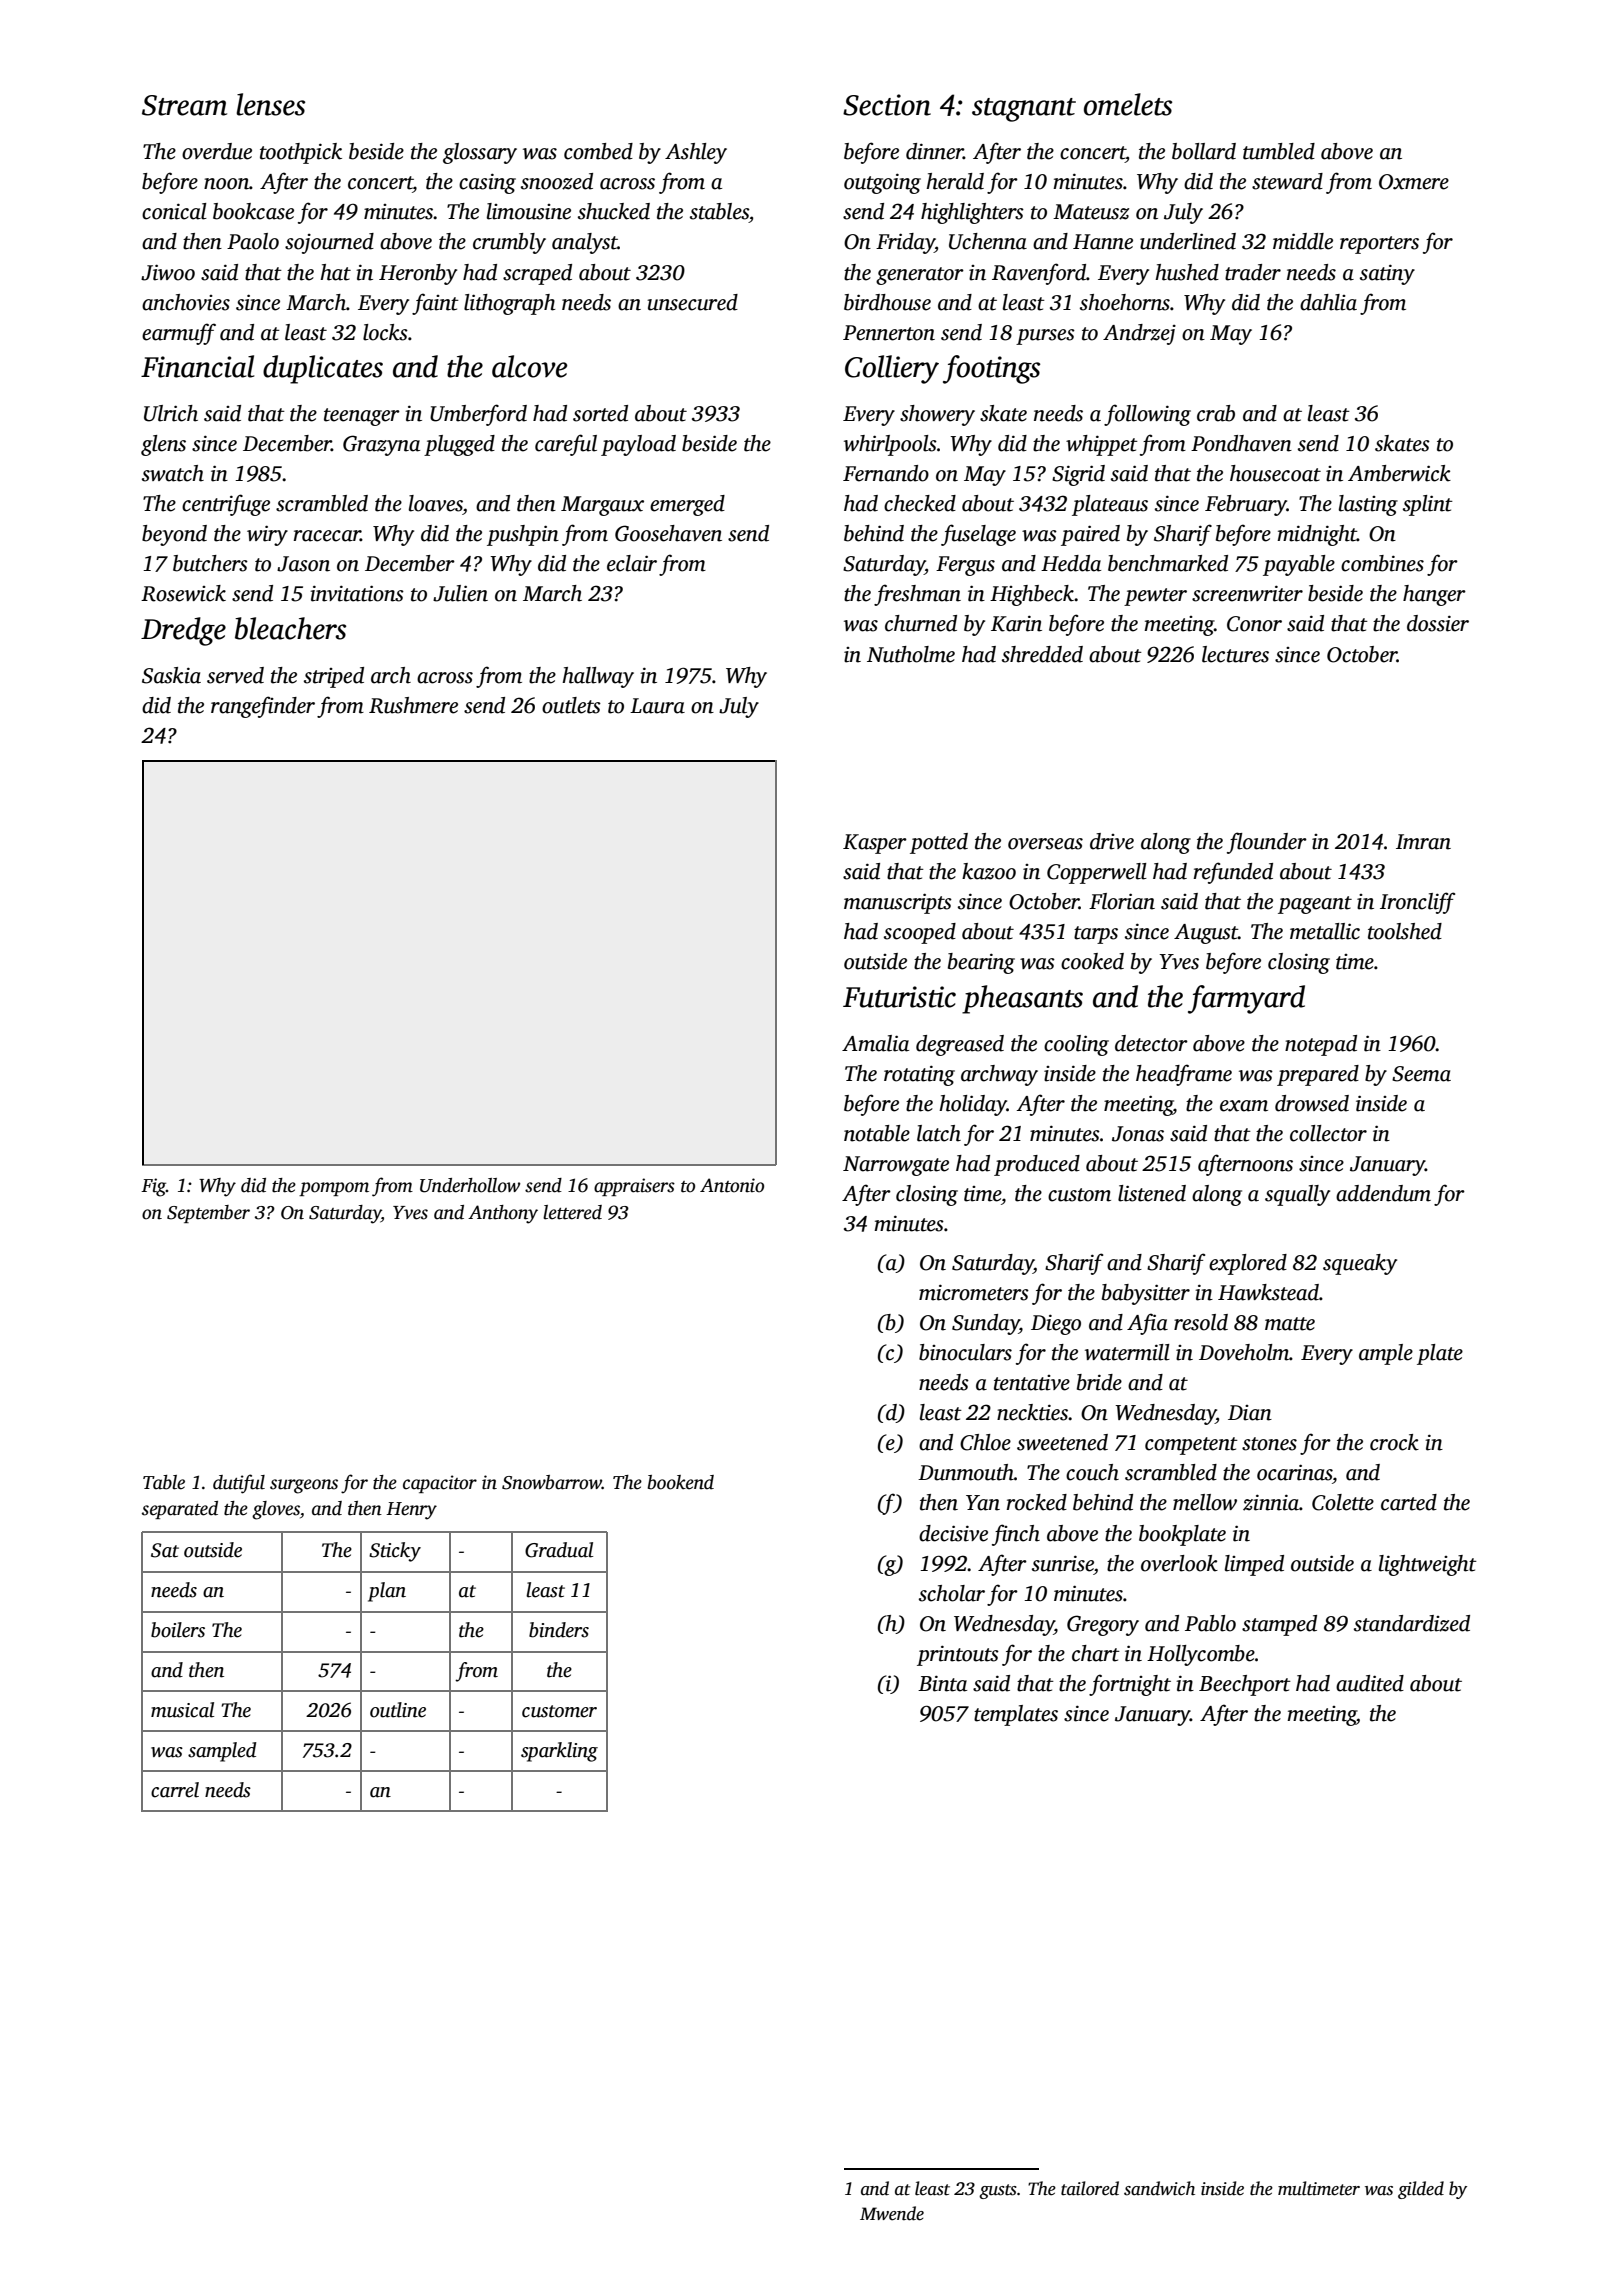  What do you see at coordinates (1428, 505) in the image?
I see `splint` at bounding box center [1428, 505].
